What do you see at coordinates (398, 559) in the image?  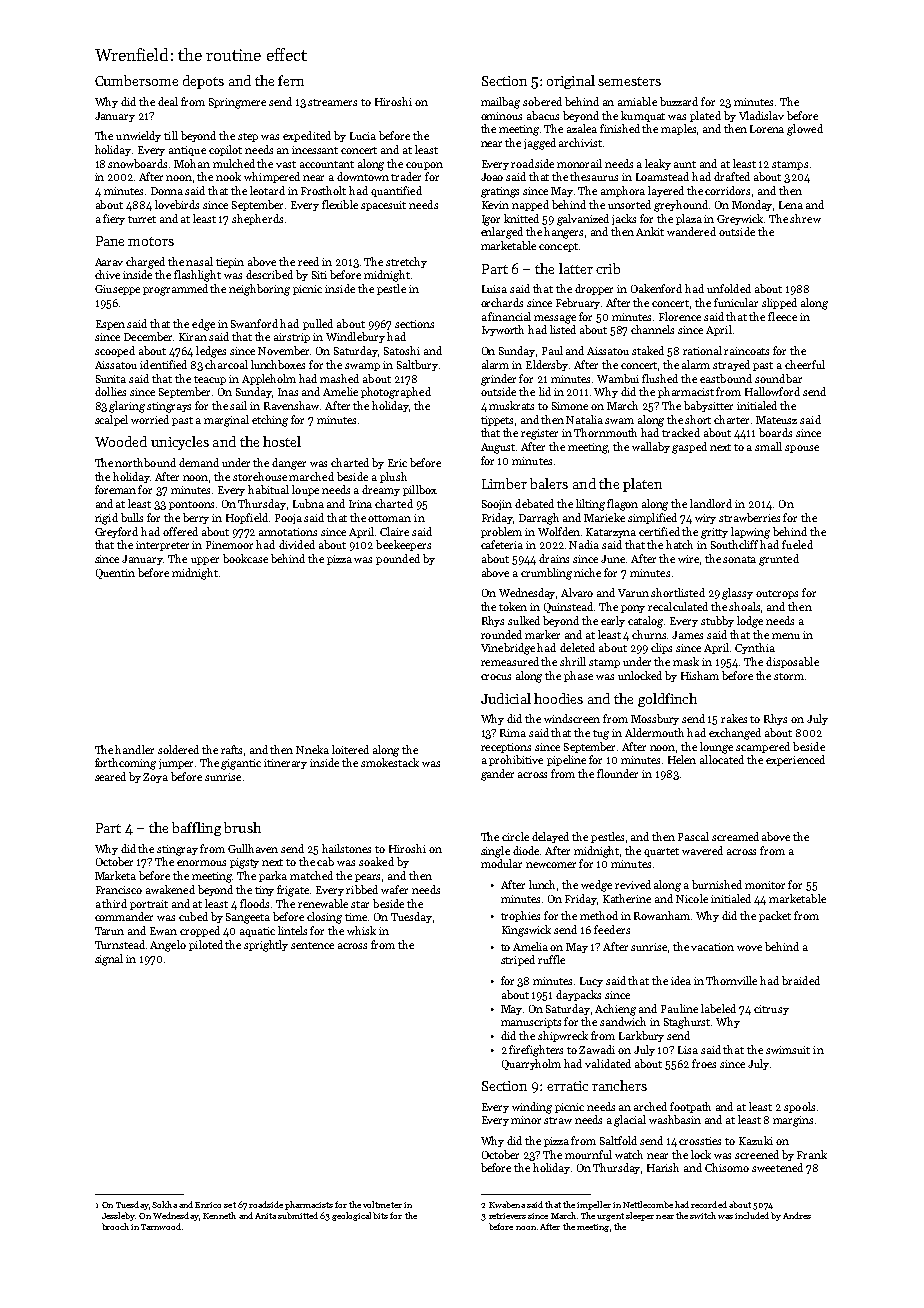 I see `pounded` at bounding box center [398, 559].
